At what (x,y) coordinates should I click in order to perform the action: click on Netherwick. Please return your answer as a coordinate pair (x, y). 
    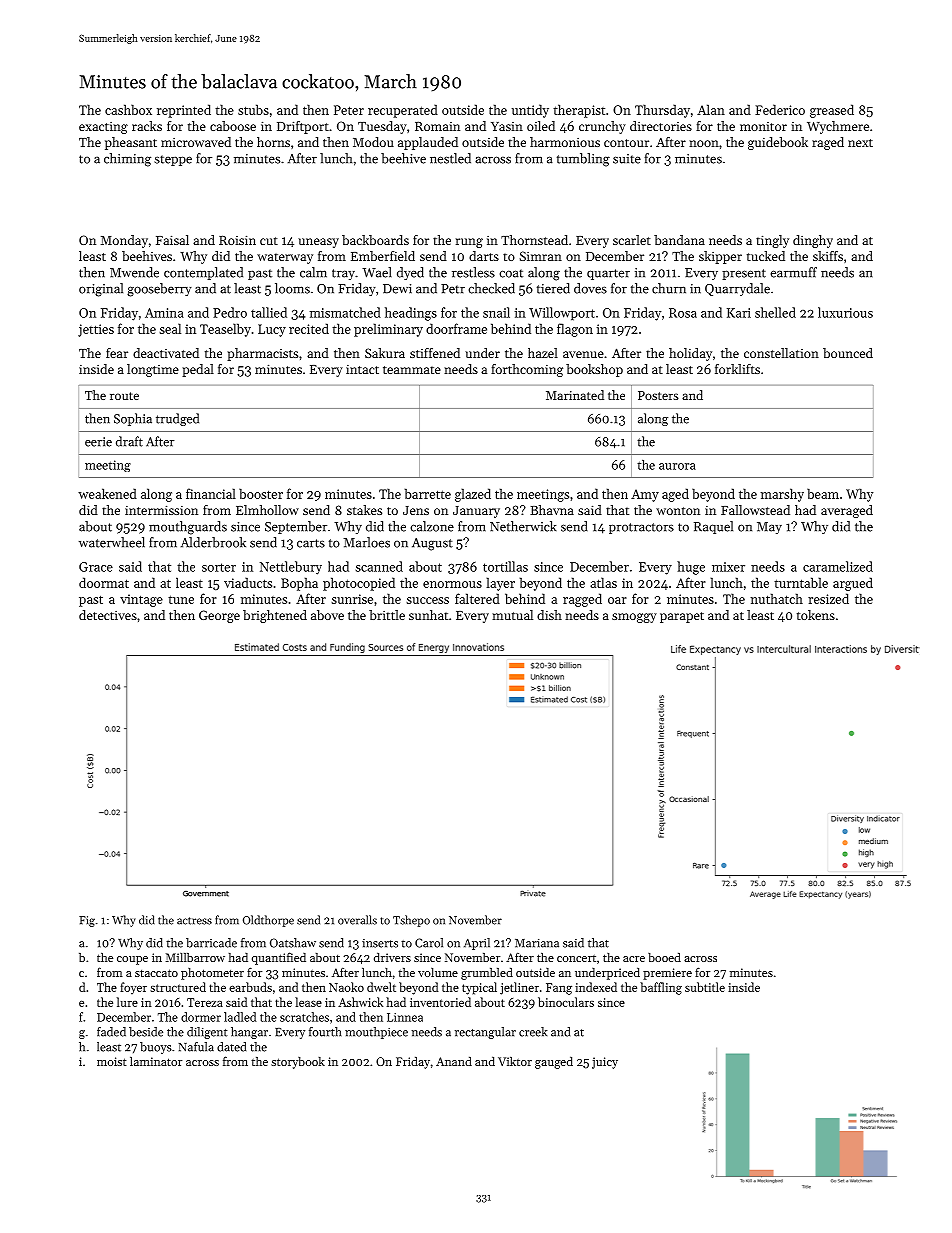
    Looking at the image, I should click on (523, 526).
